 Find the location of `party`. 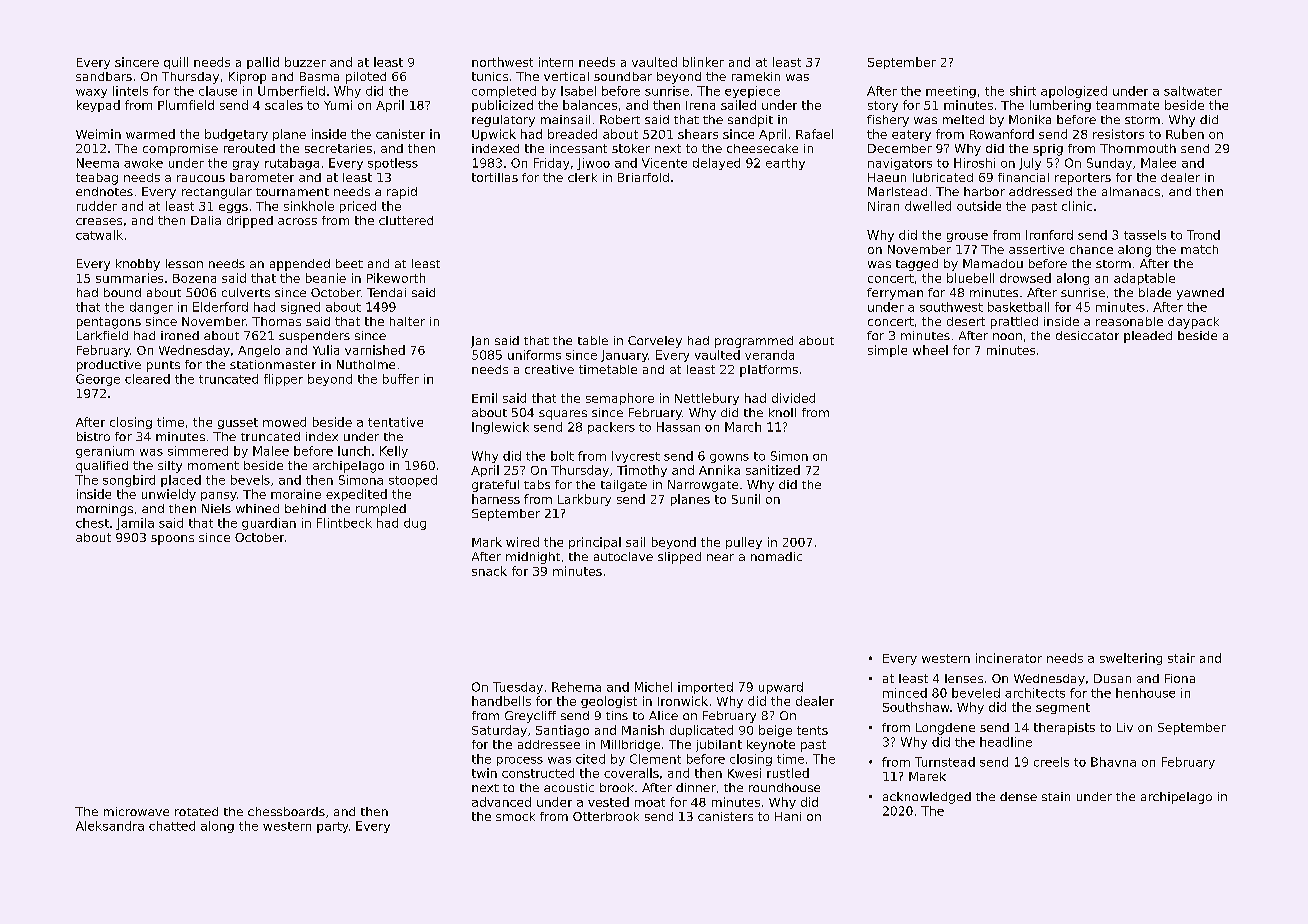

party is located at coordinates (332, 827).
